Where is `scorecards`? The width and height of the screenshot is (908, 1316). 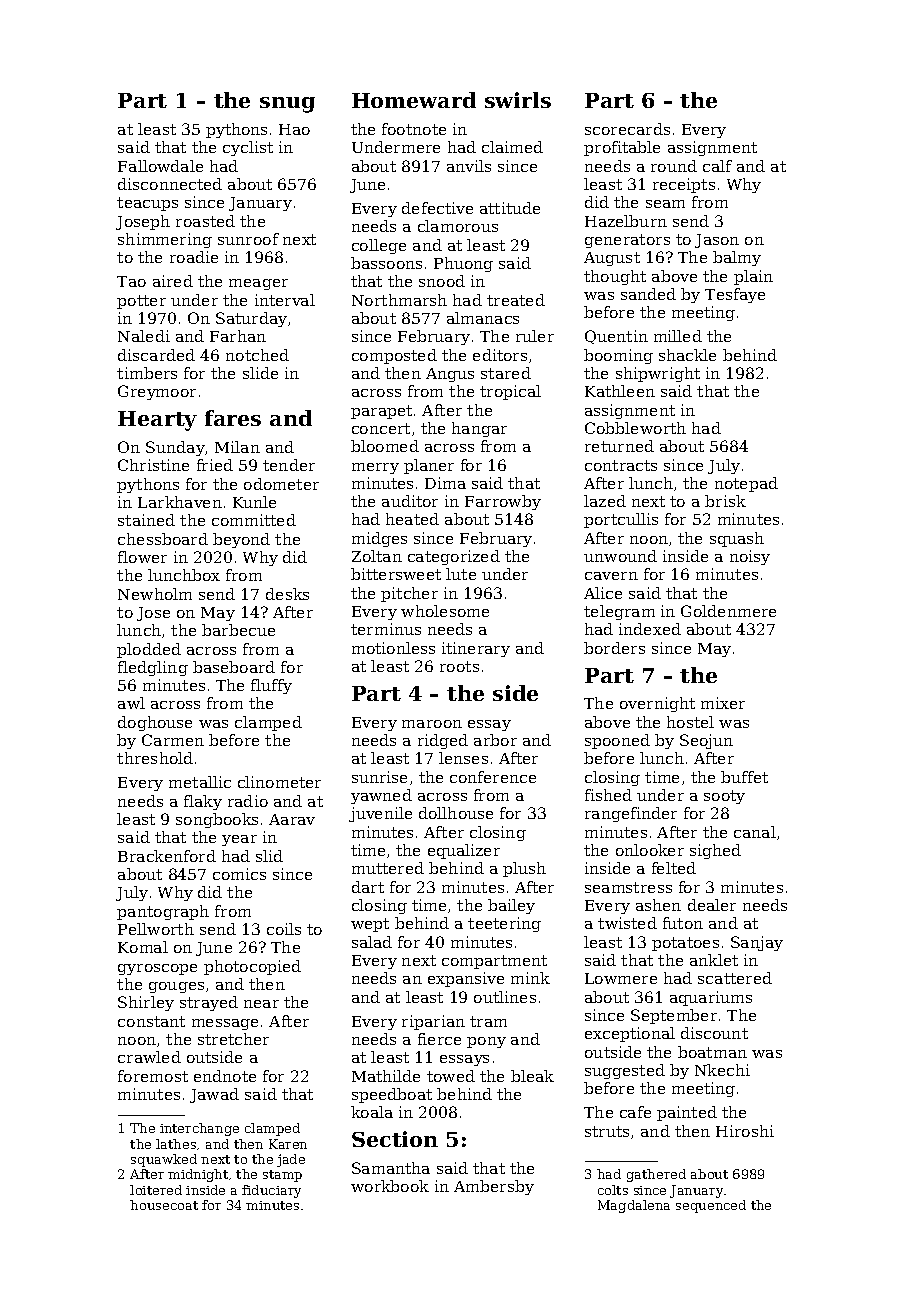 scorecards is located at coordinates (627, 129).
